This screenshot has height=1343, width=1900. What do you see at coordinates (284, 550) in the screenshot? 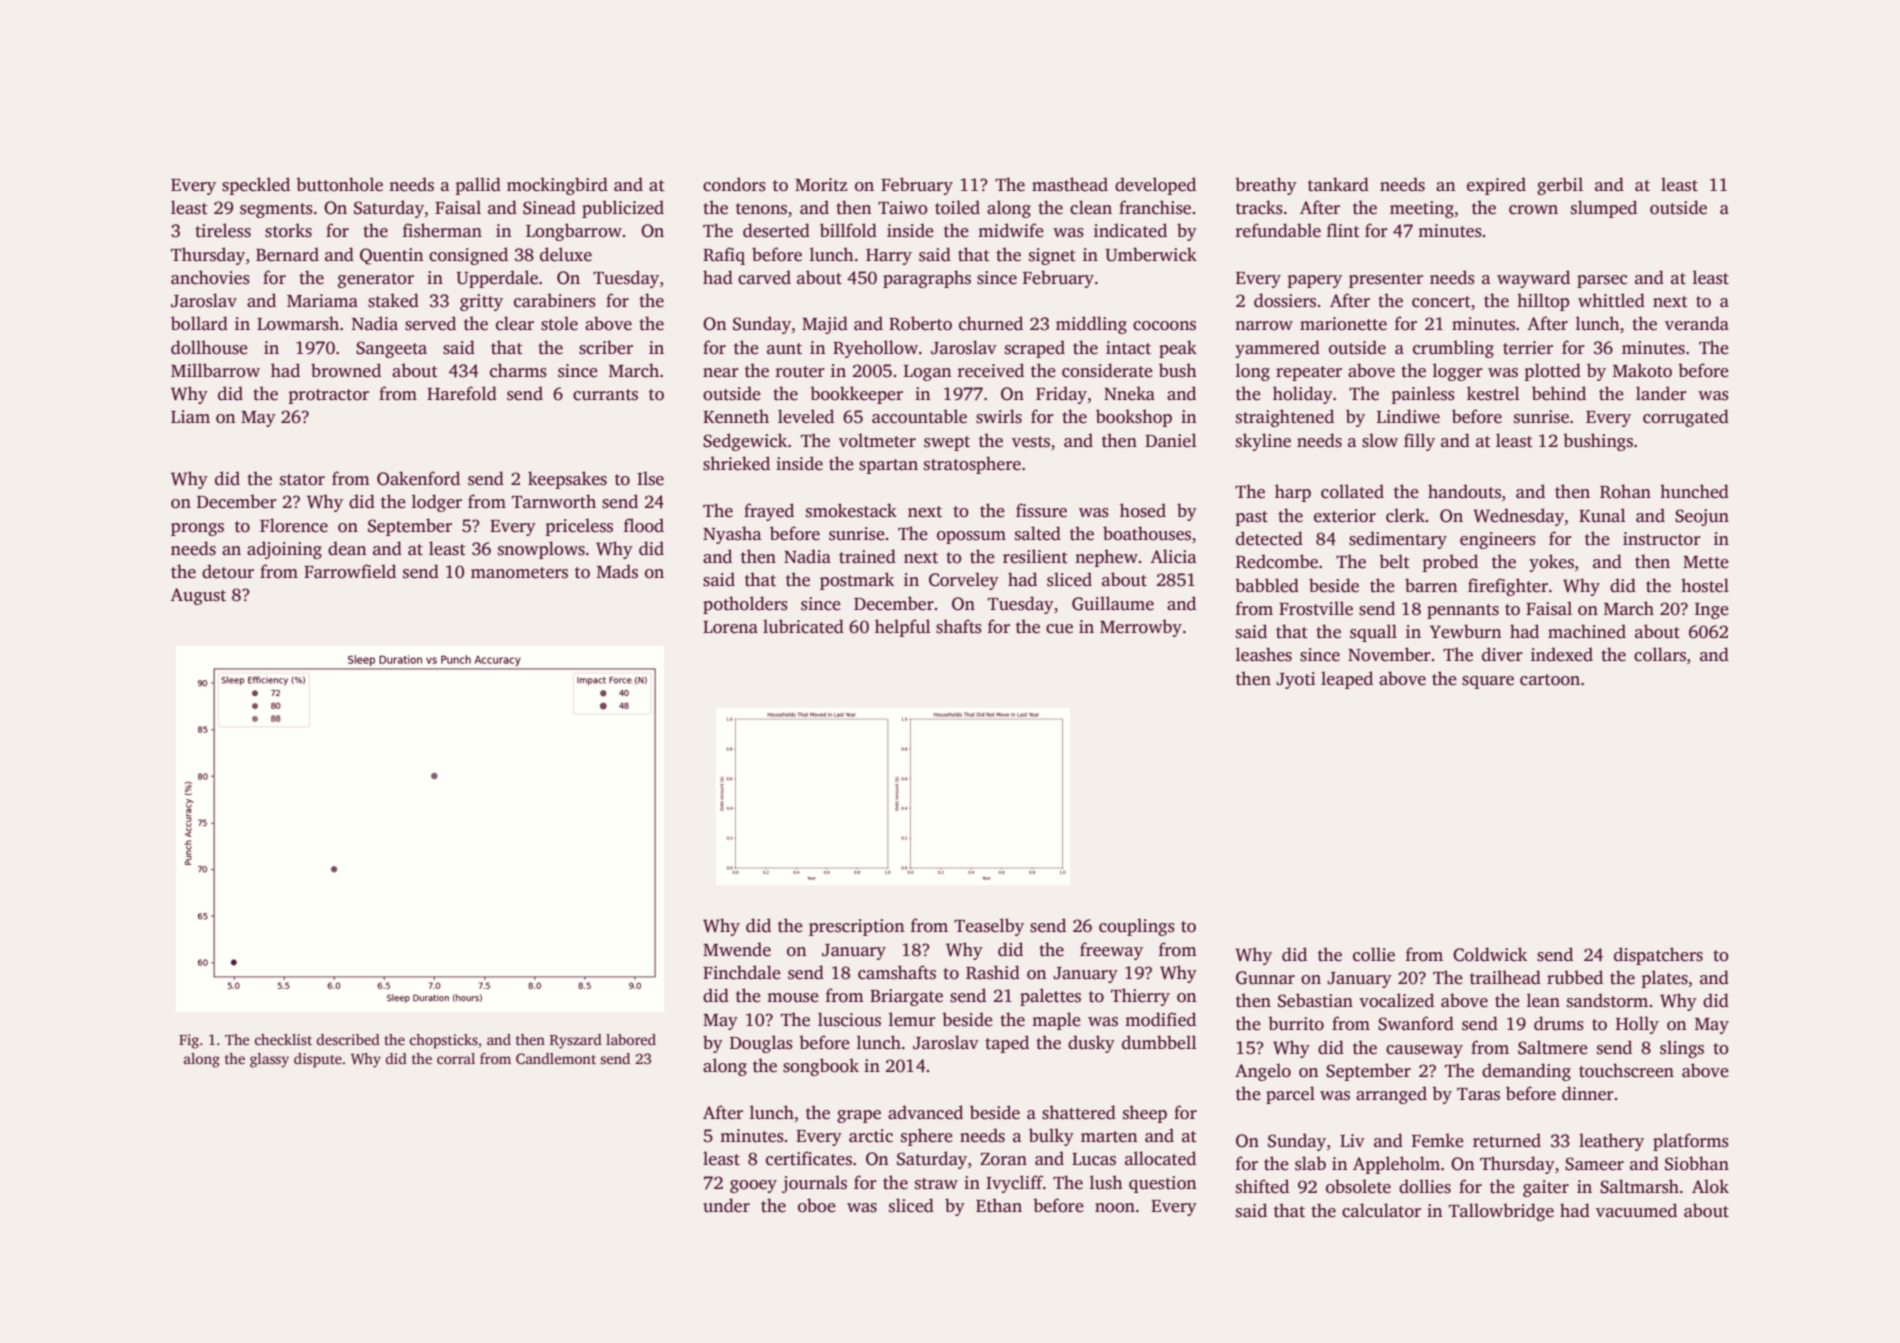
I see `adjoining` at bounding box center [284, 550].
